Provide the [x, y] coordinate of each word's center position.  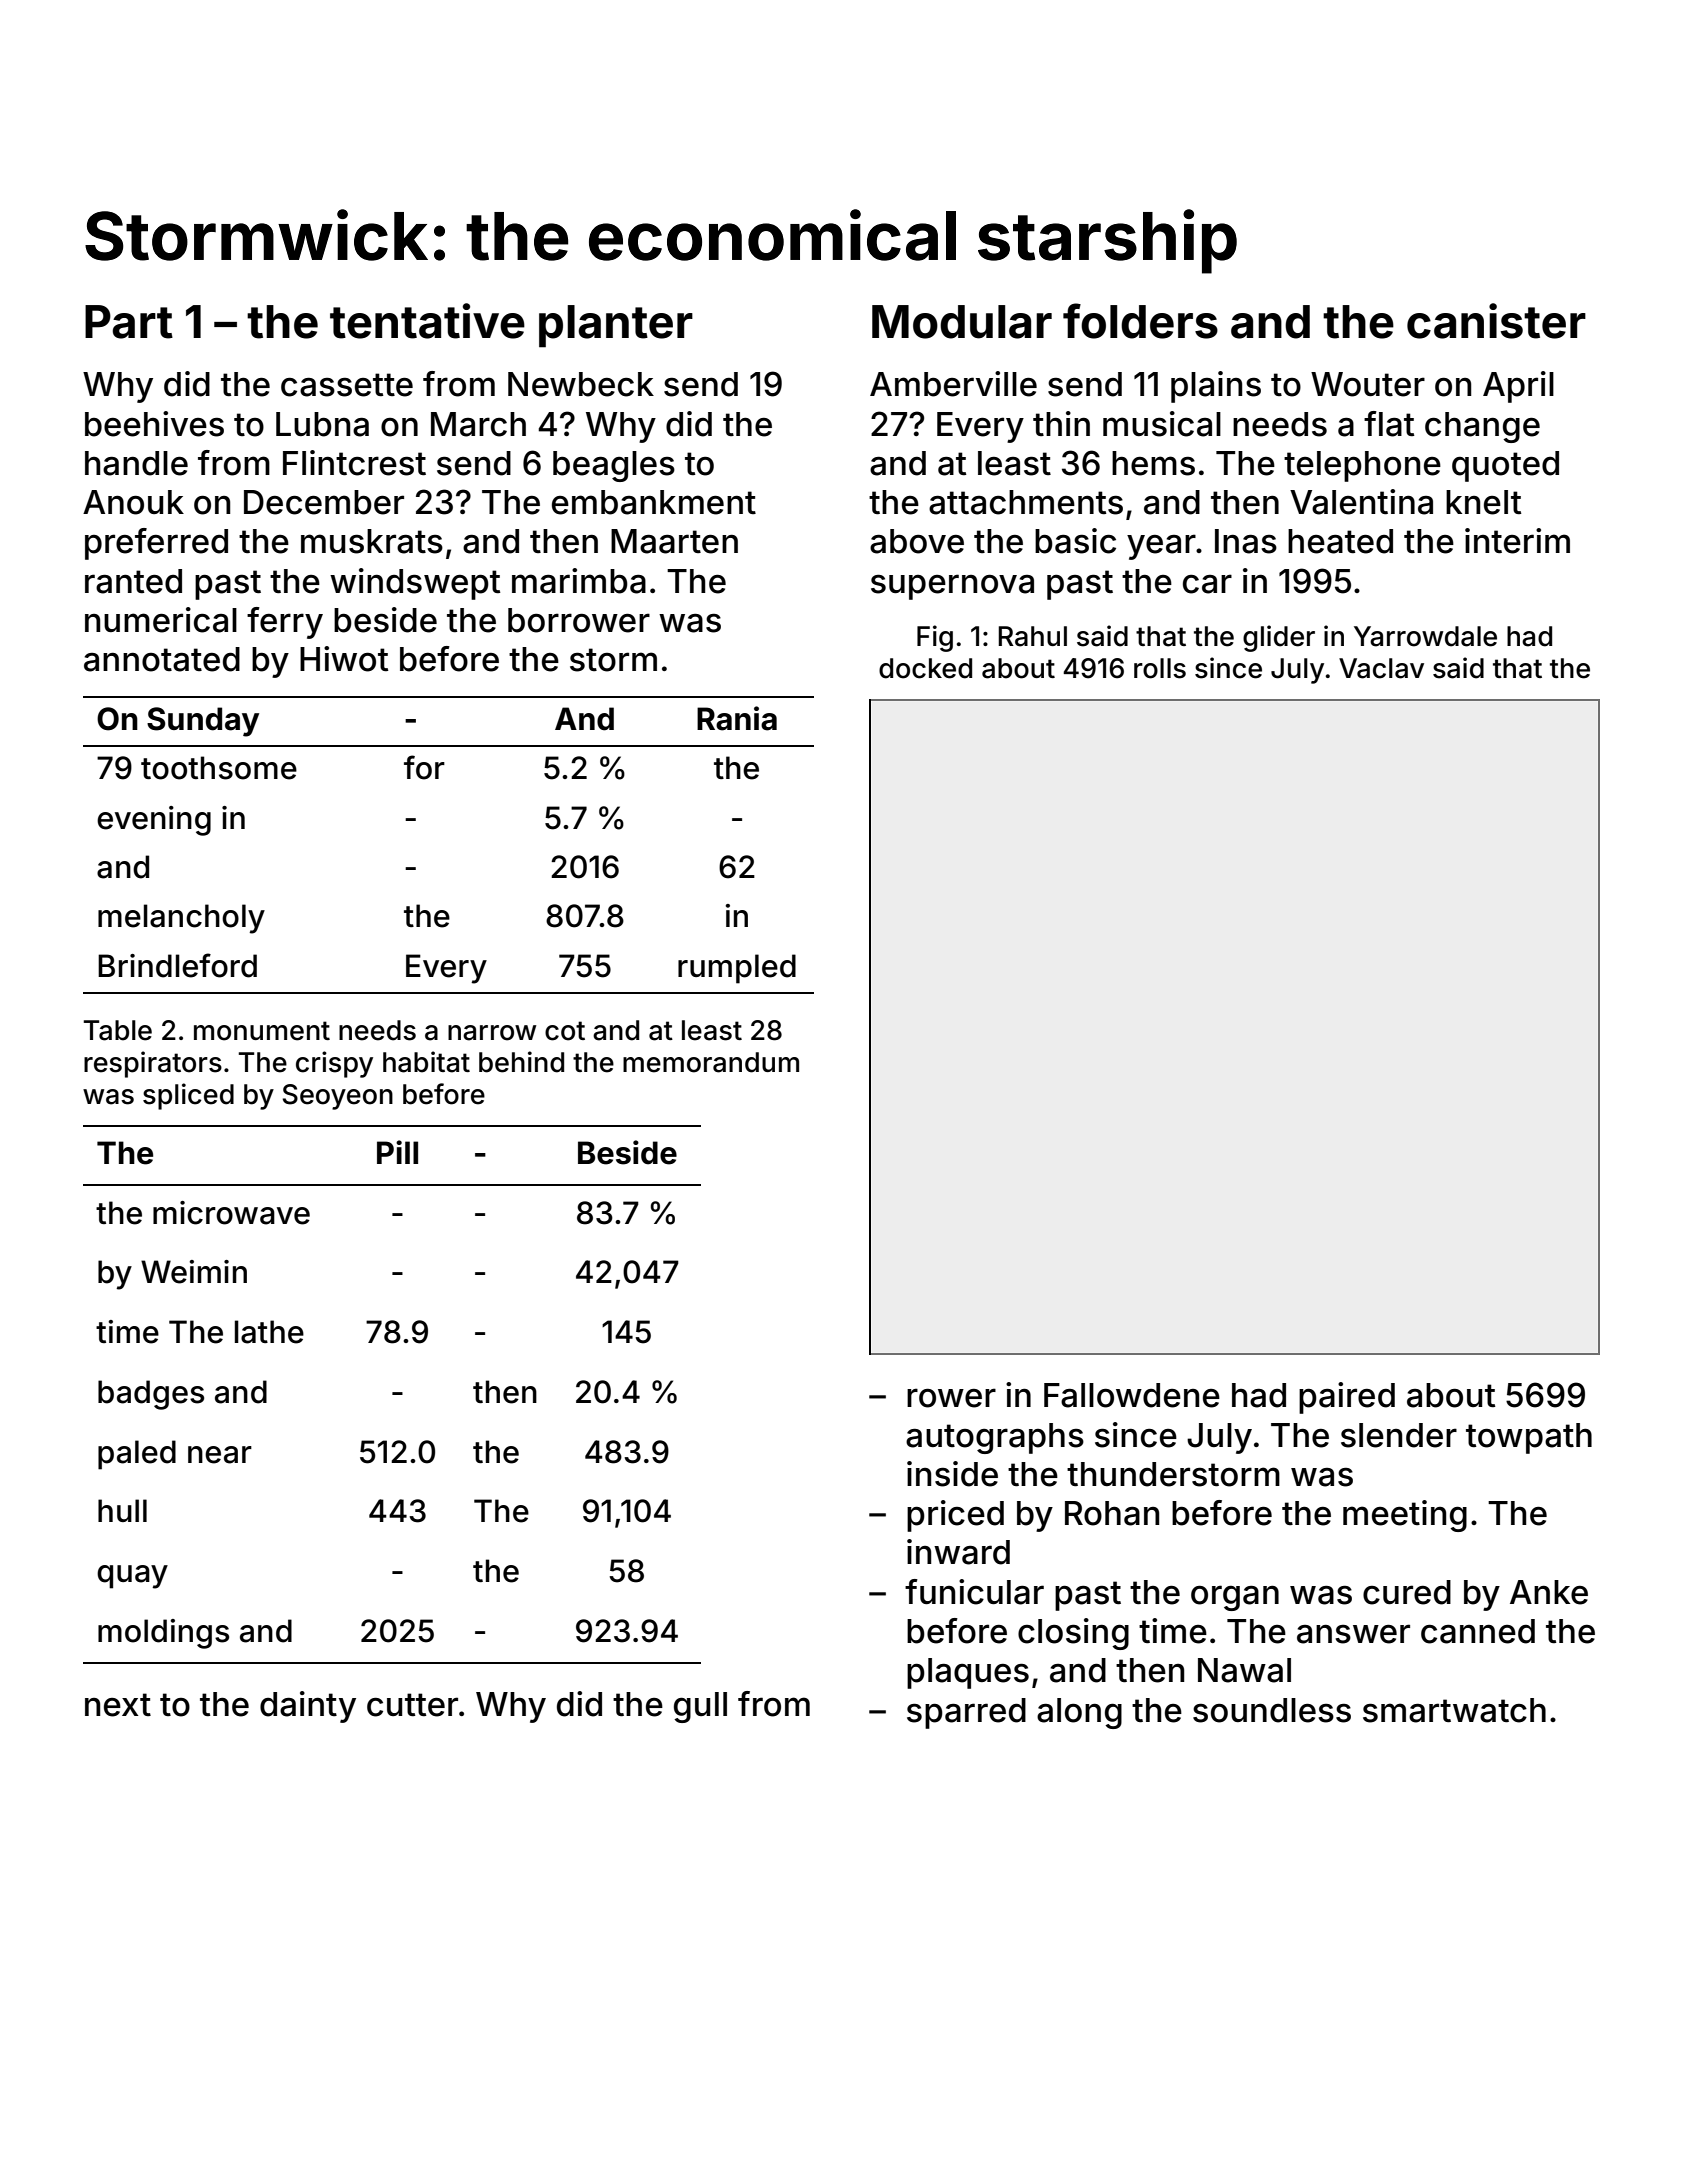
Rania [737, 718]
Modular [962, 322]
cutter [412, 1705]
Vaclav [1381, 668]
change [1482, 427]
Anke [1549, 1592]
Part [129, 322]
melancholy [181, 919]
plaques [968, 1673]
